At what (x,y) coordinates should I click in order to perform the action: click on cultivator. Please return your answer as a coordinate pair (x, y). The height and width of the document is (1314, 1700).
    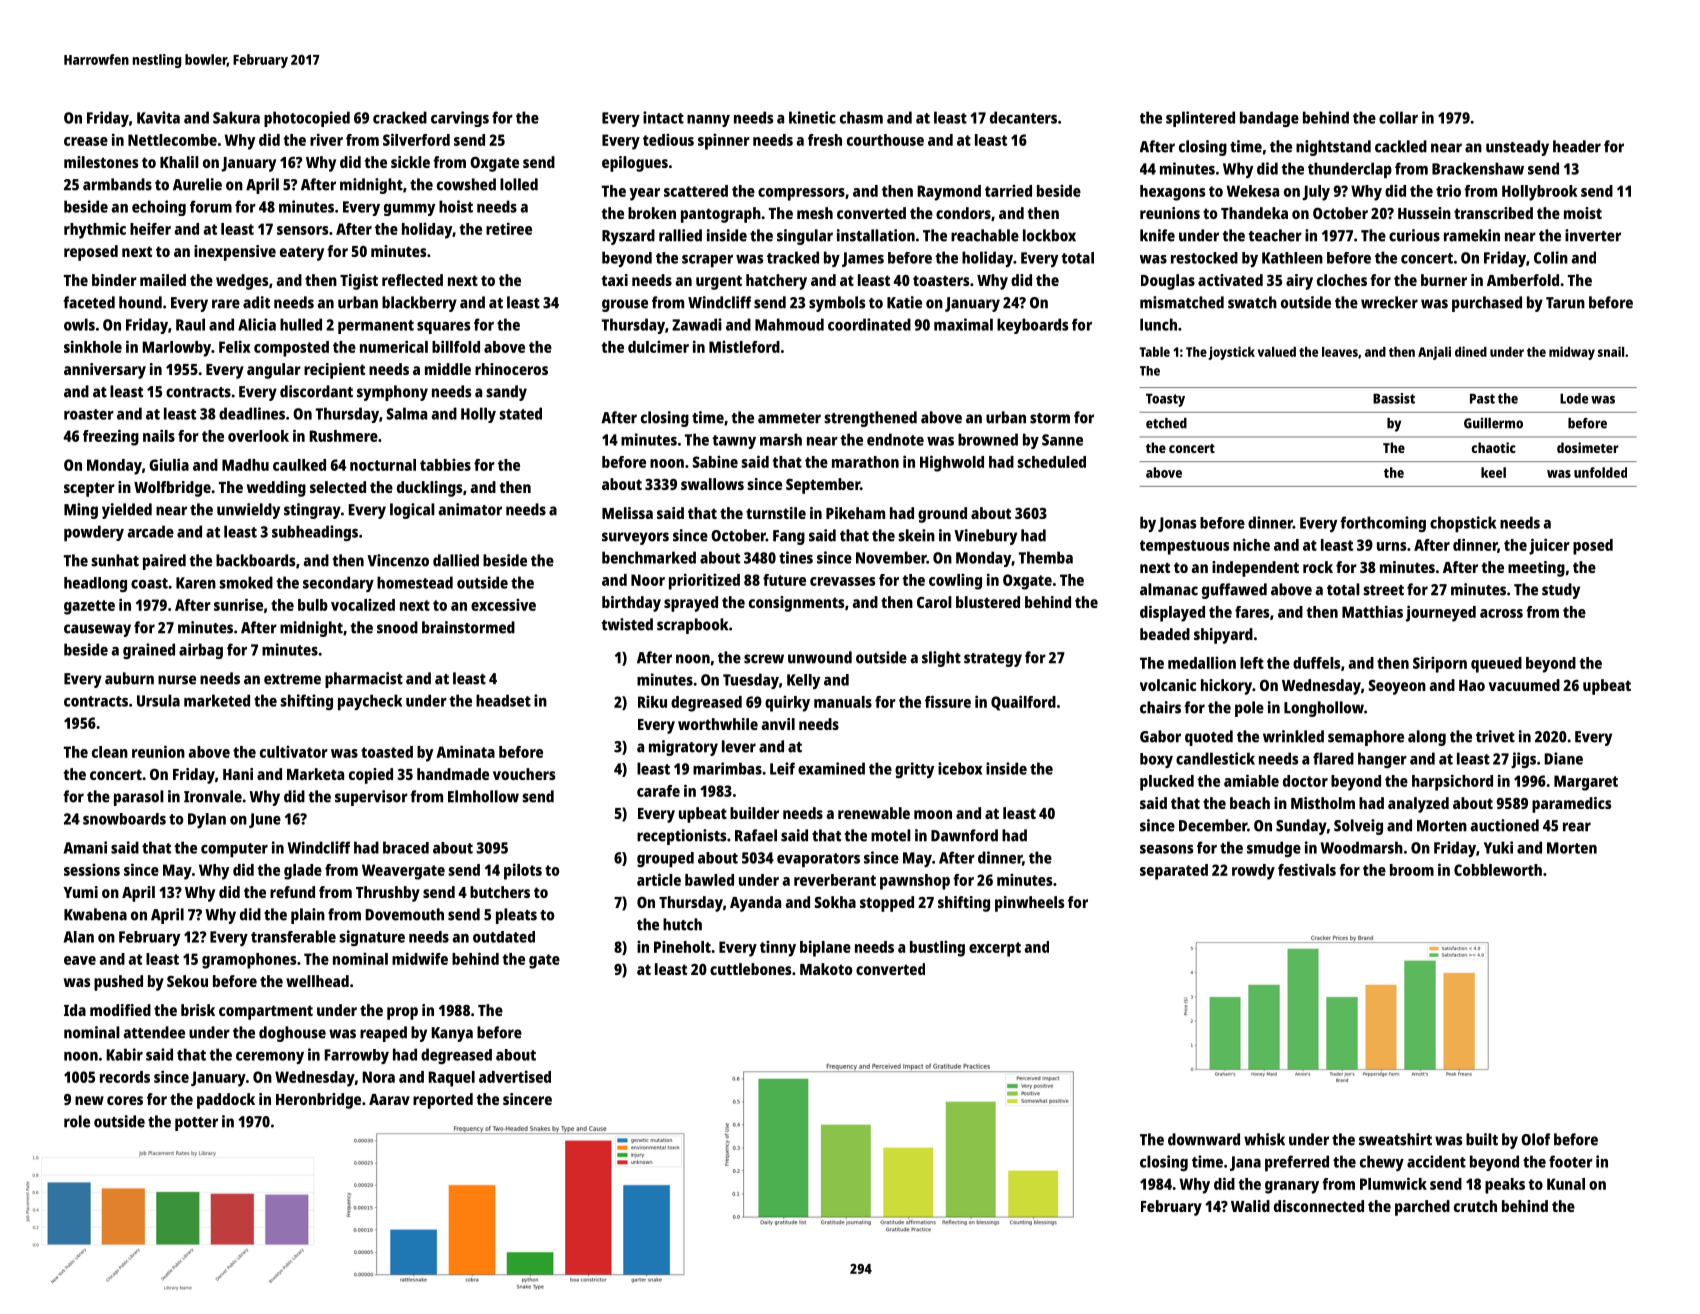
    Looking at the image, I should click on (294, 752).
